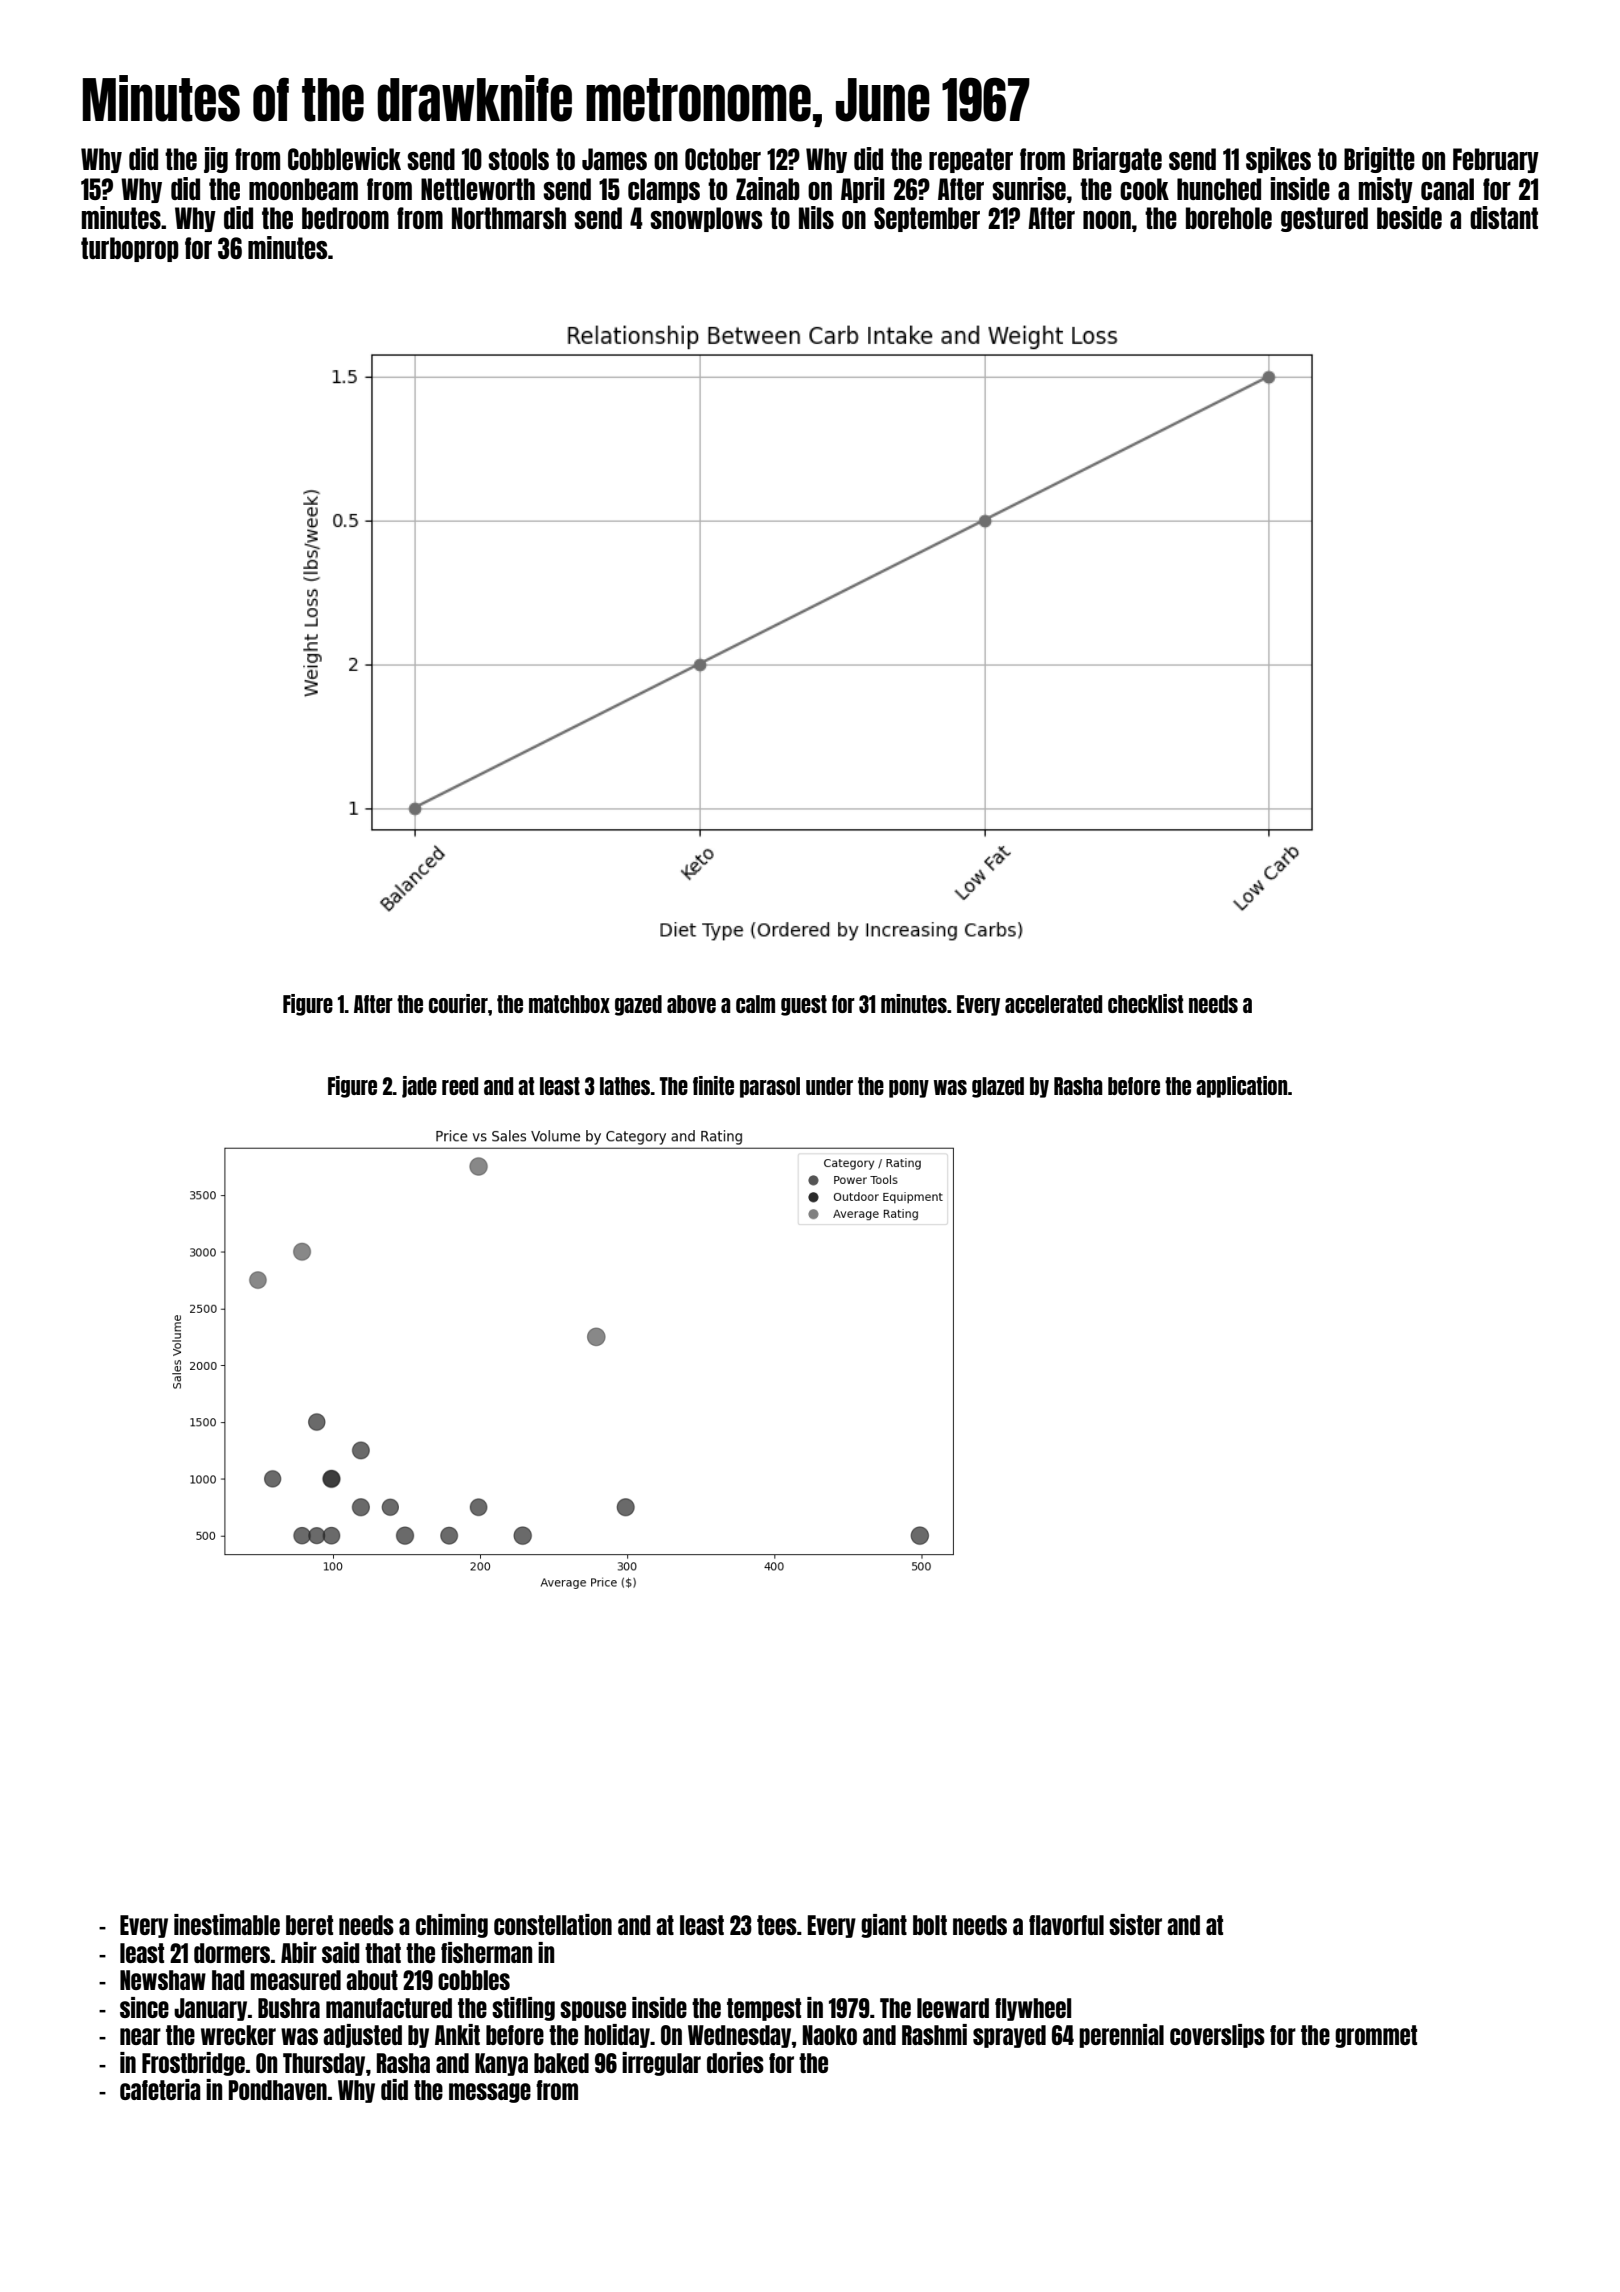  What do you see at coordinates (768, 188) in the screenshot?
I see `Zainab` at bounding box center [768, 188].
